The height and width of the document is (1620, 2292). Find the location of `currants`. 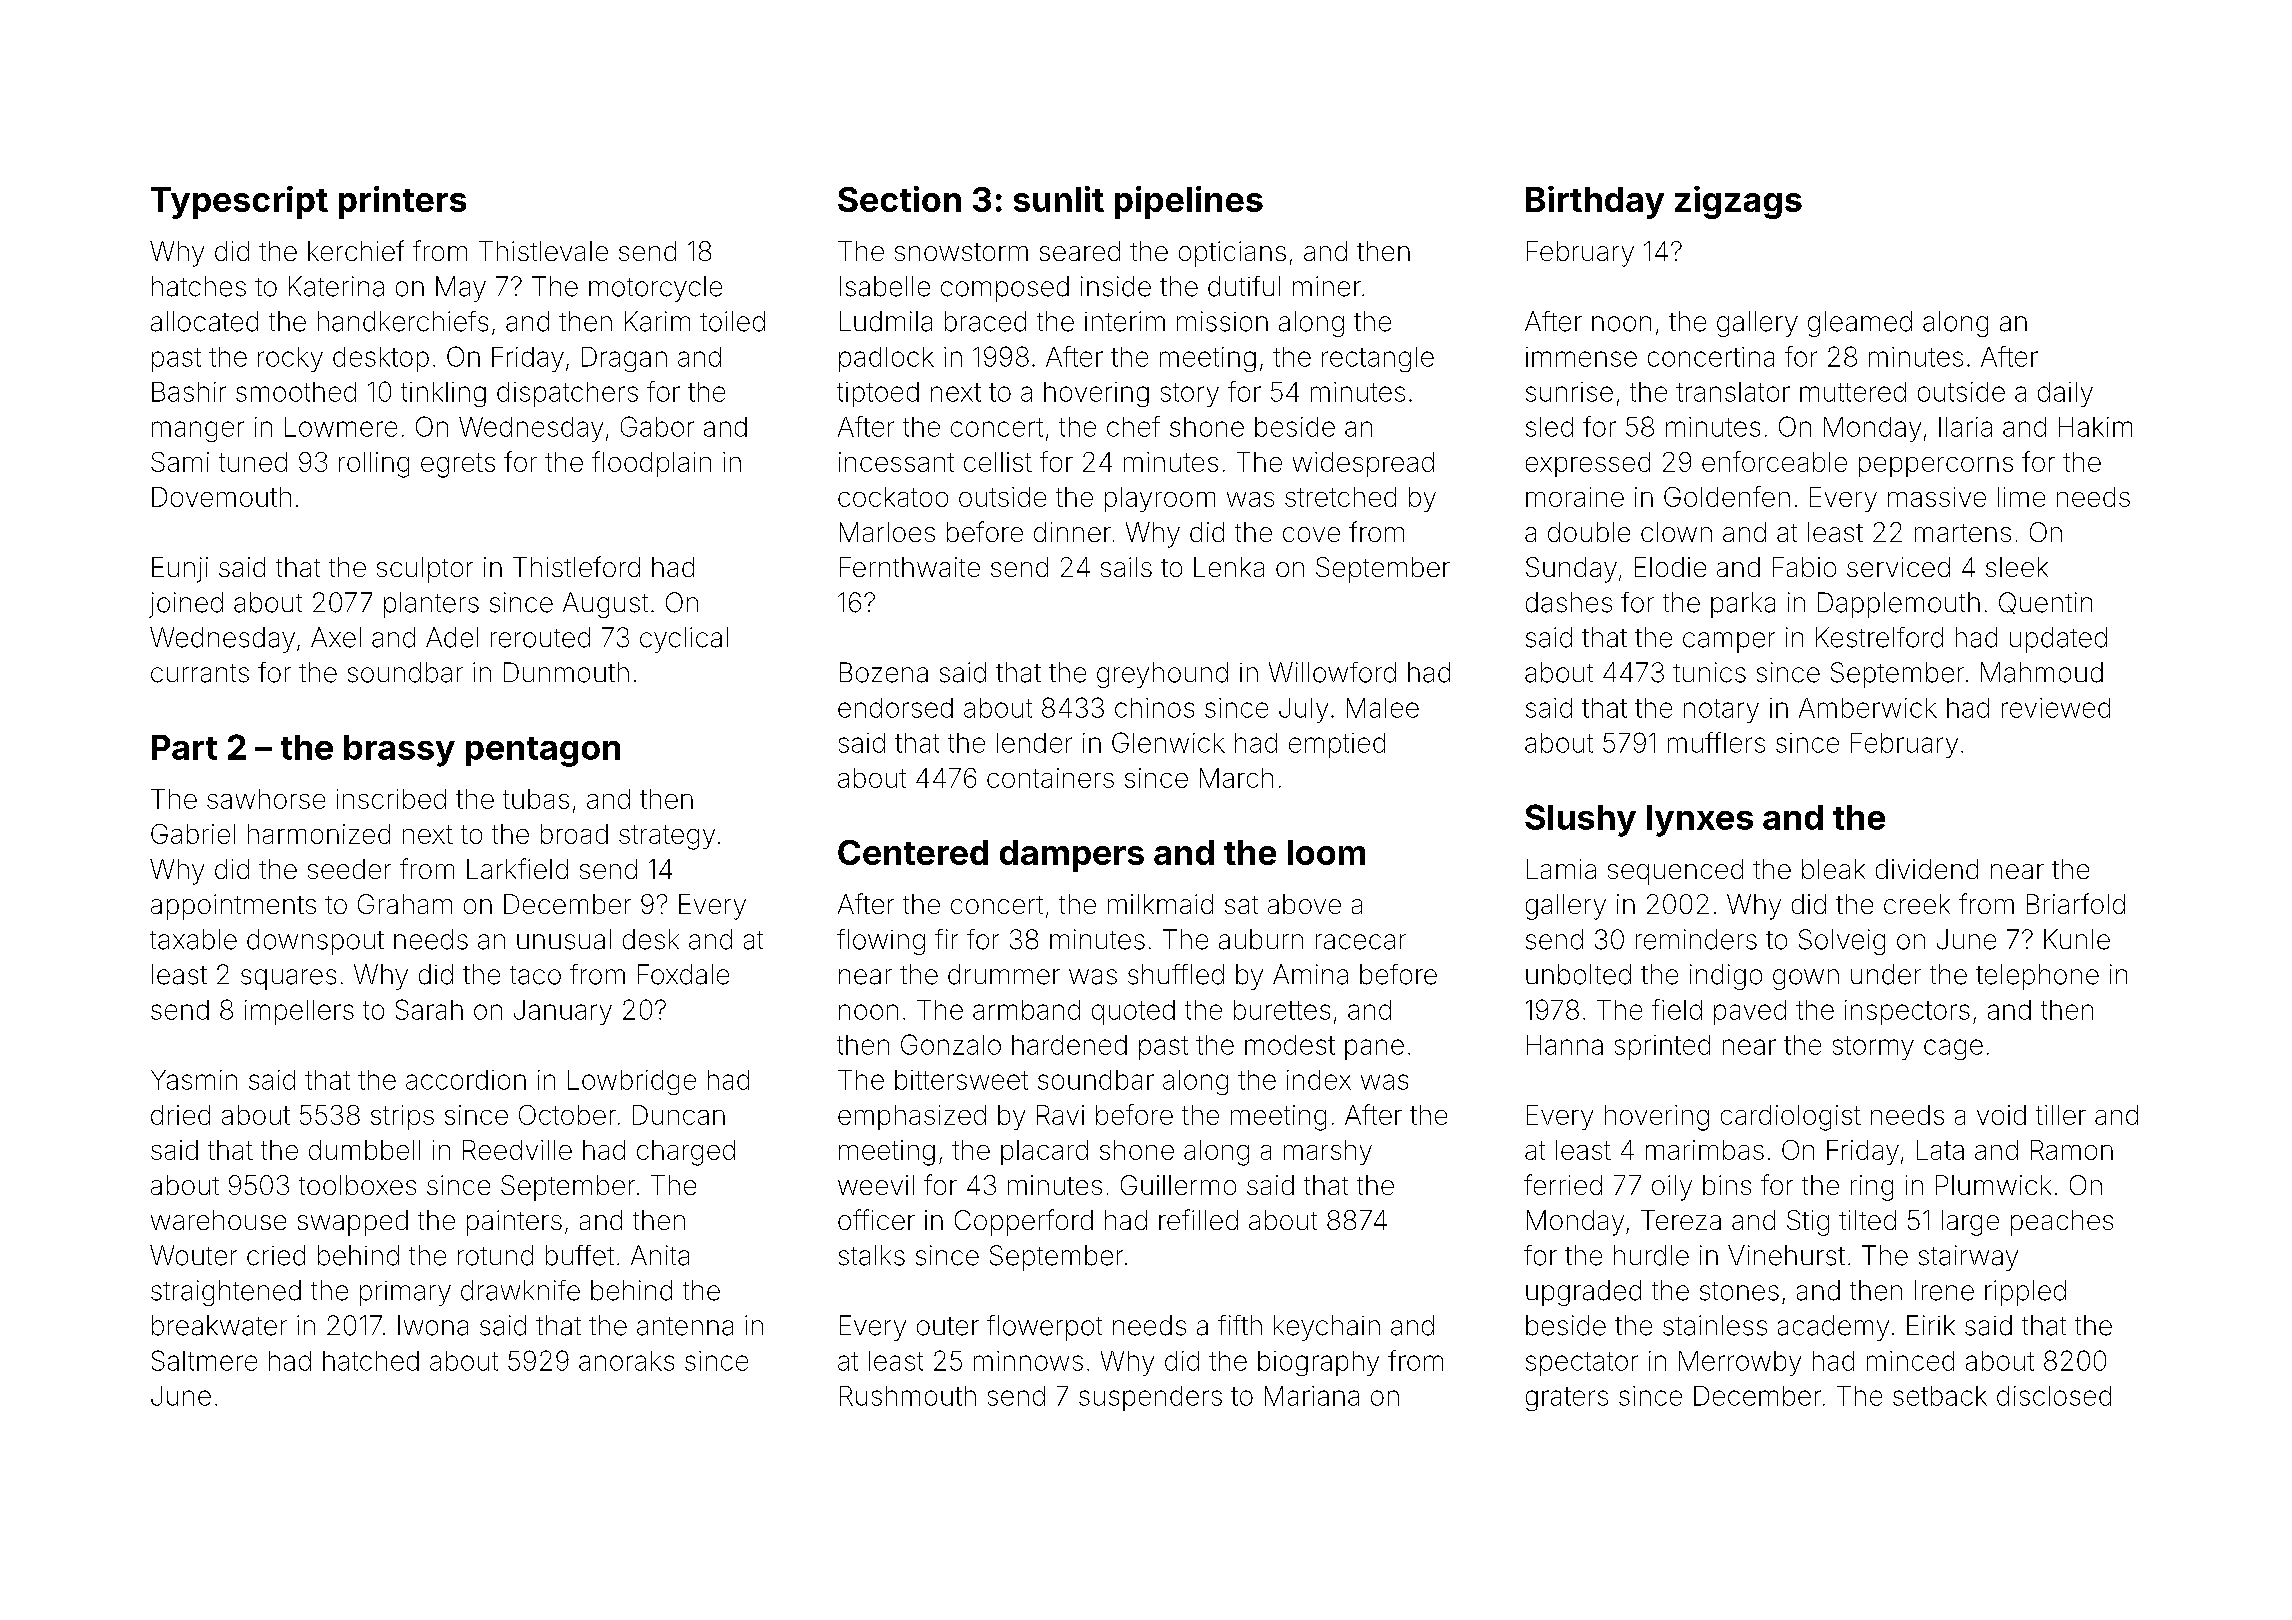

currants is located at coordinates (200, 673).
